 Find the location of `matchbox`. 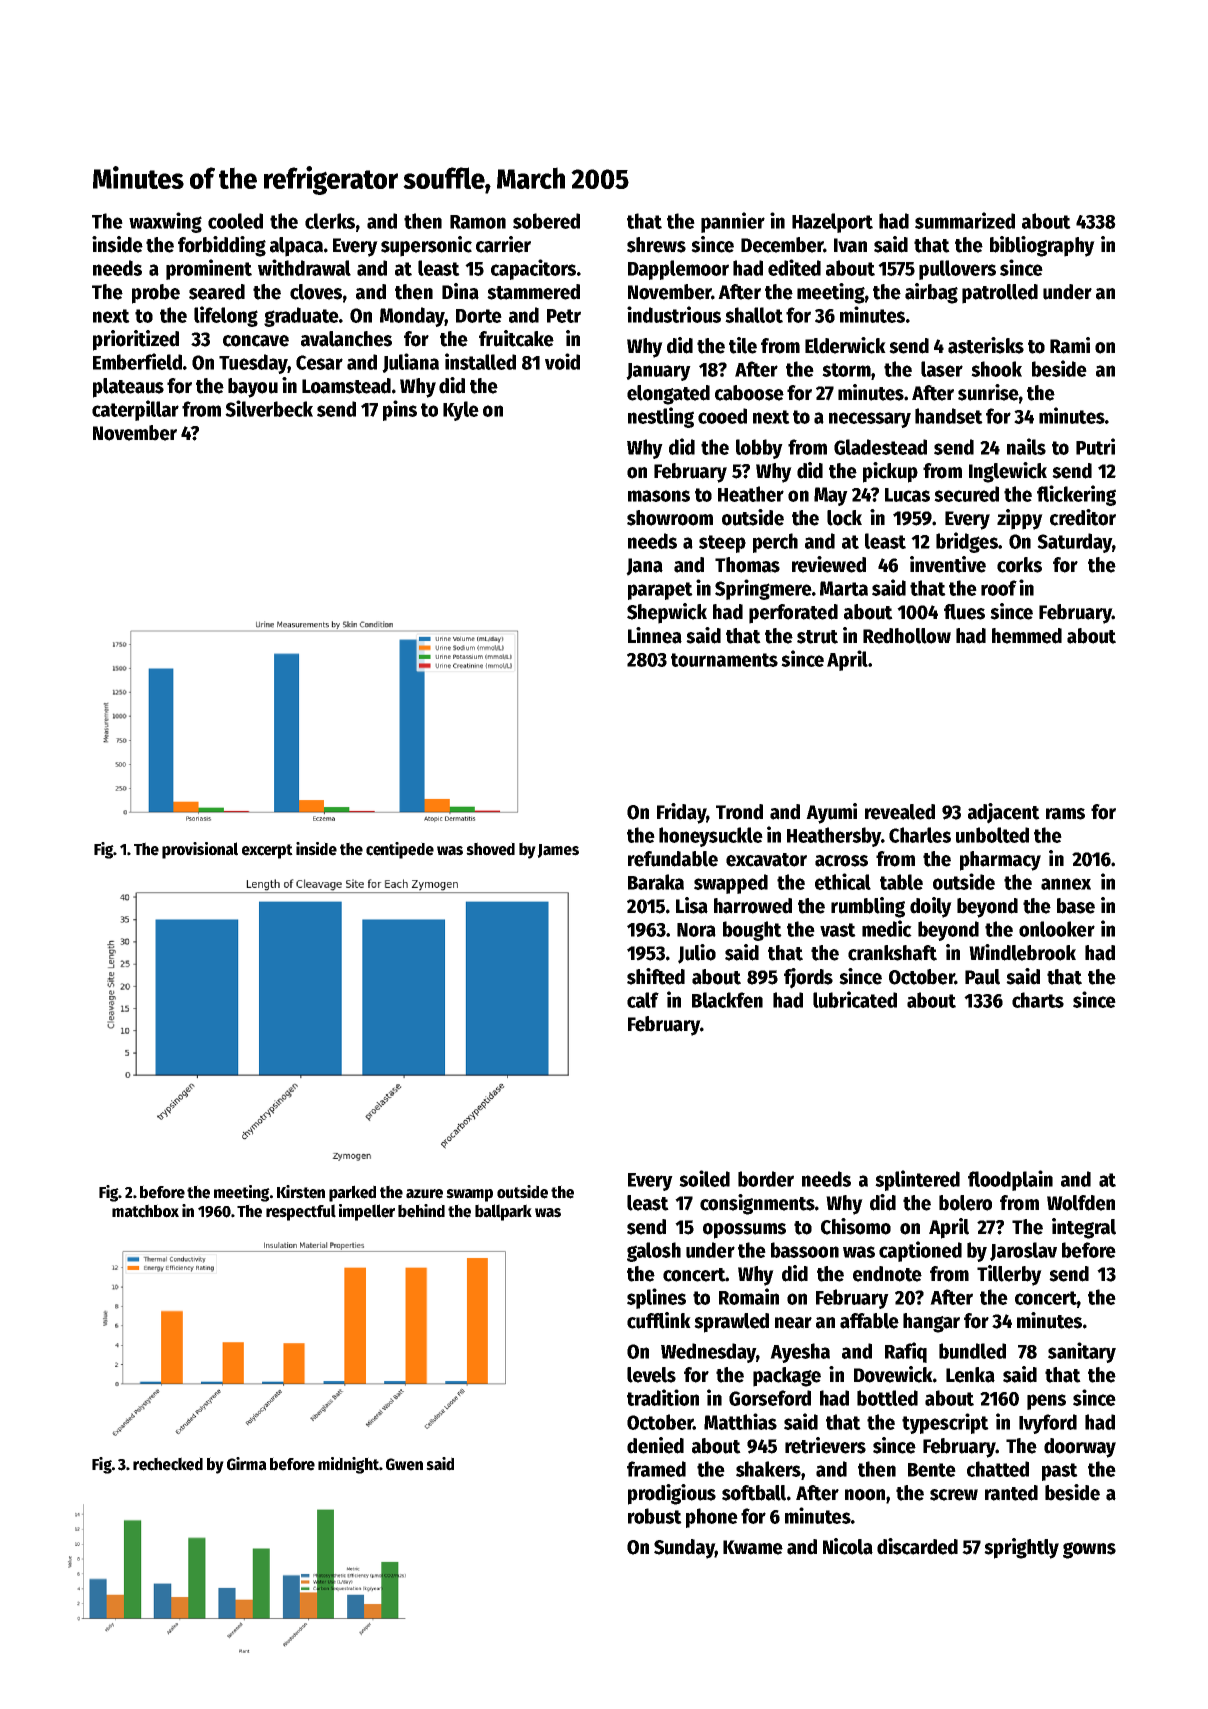

matchbox is located at coordinates (145, 1211).
